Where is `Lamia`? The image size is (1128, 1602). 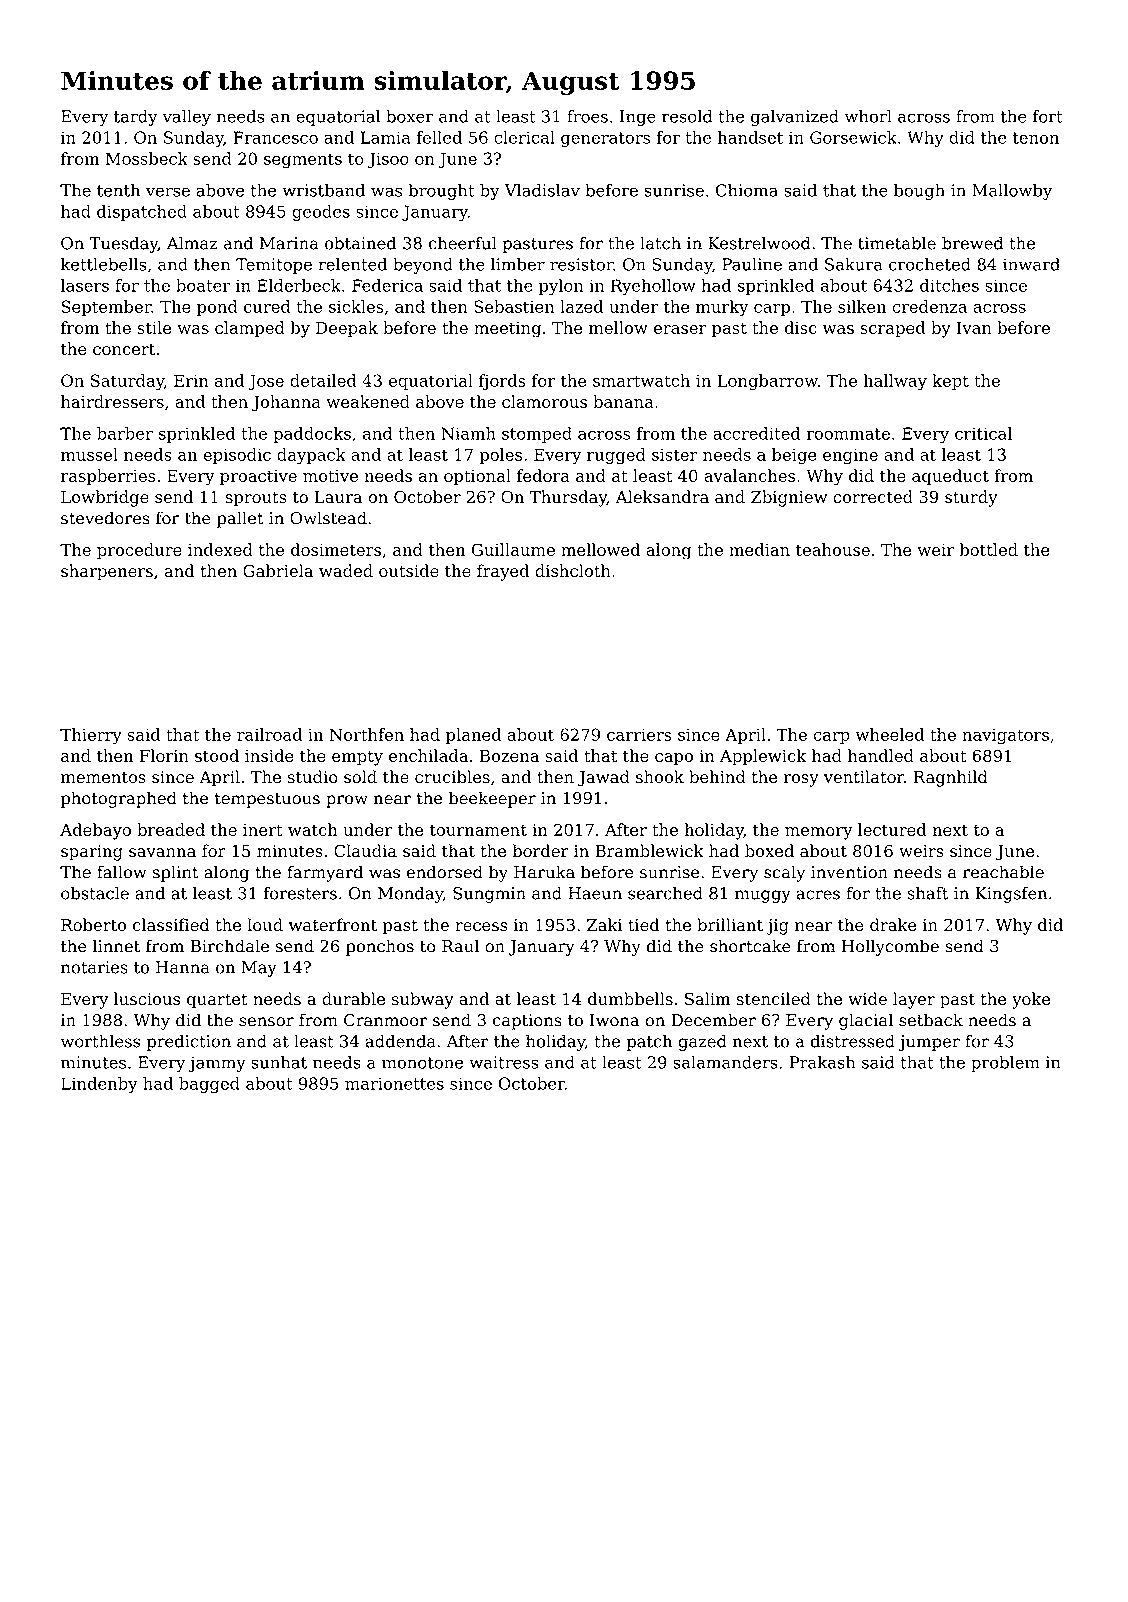
Lamia is located at coordinates (386, 137).
